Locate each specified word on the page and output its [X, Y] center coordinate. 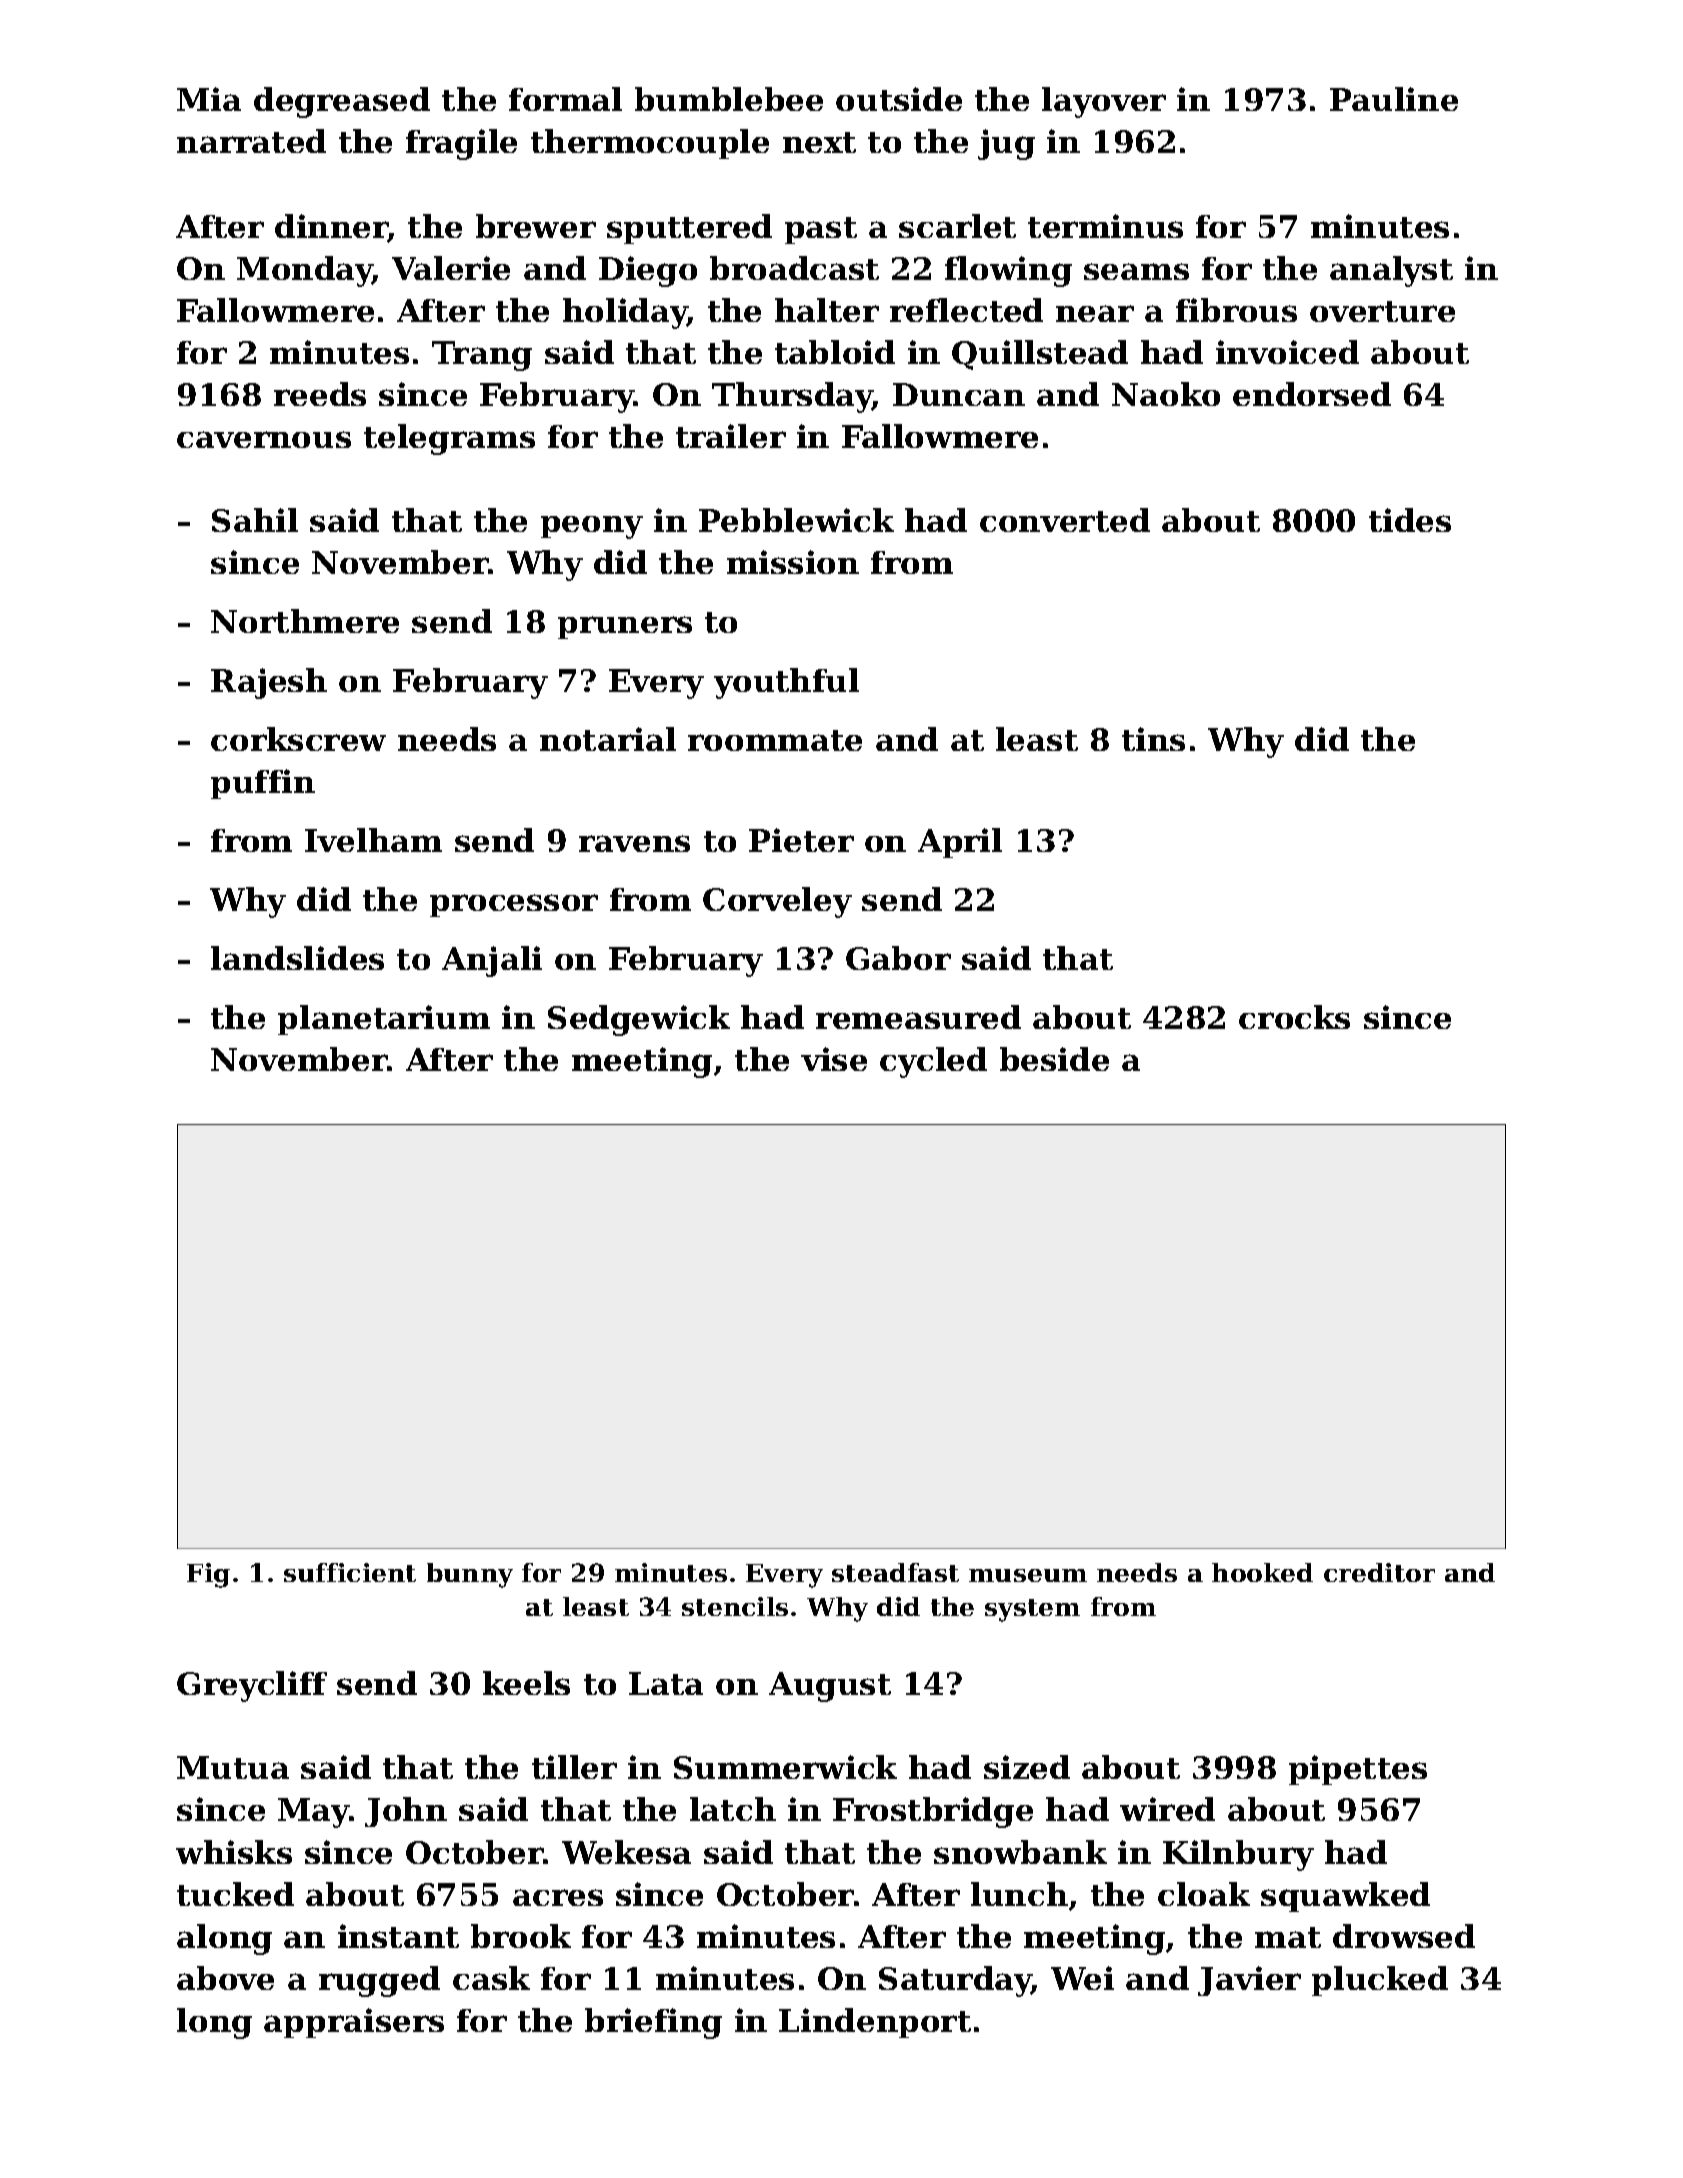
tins [1153, 739]
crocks [1294, 1017]
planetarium [384, 1020]
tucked [235, 1894]
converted [1065, 520]
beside [1054, 1059]
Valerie [451, 268]
